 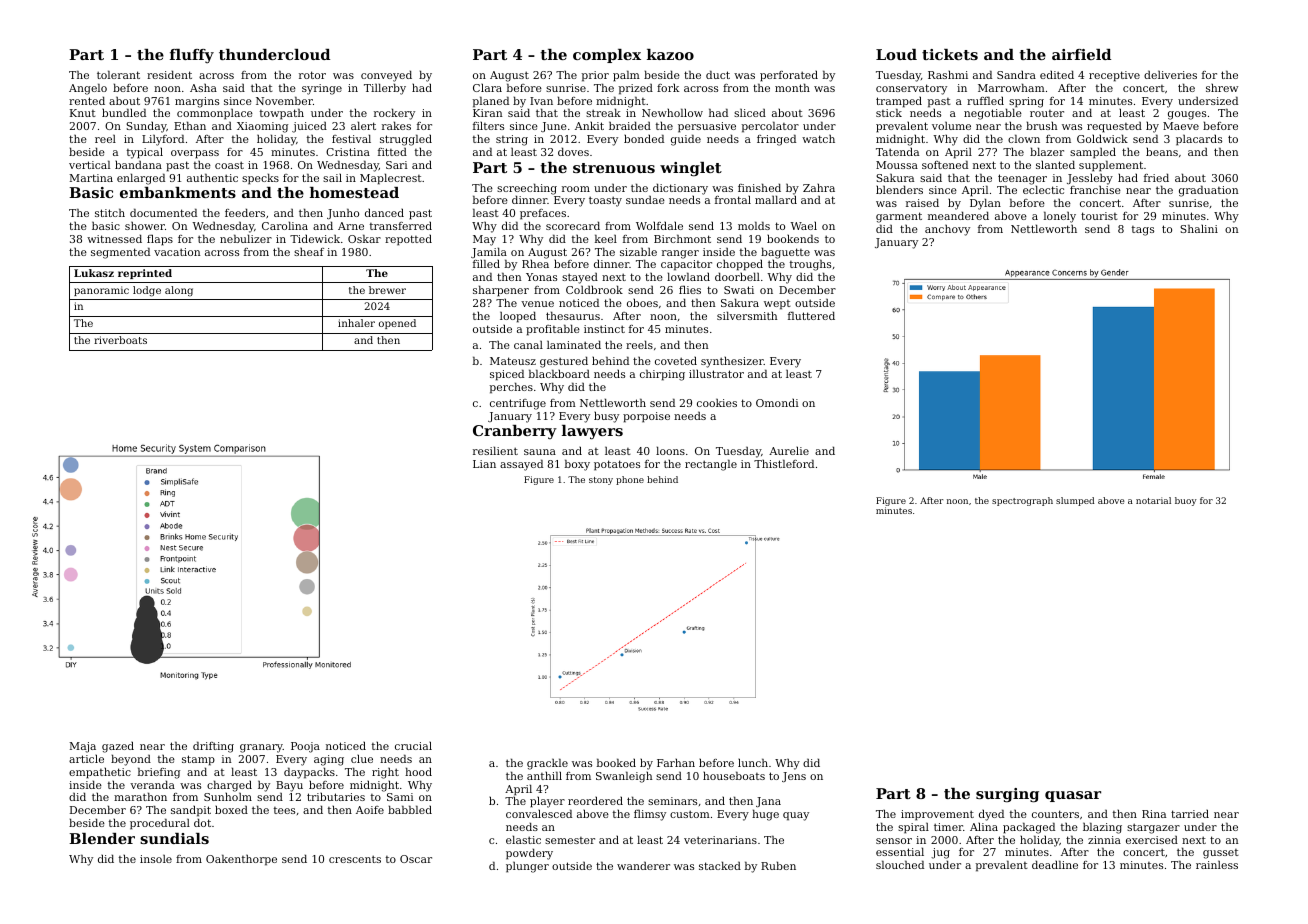 I want to click on Ruben, so click(x=778, y=865).
